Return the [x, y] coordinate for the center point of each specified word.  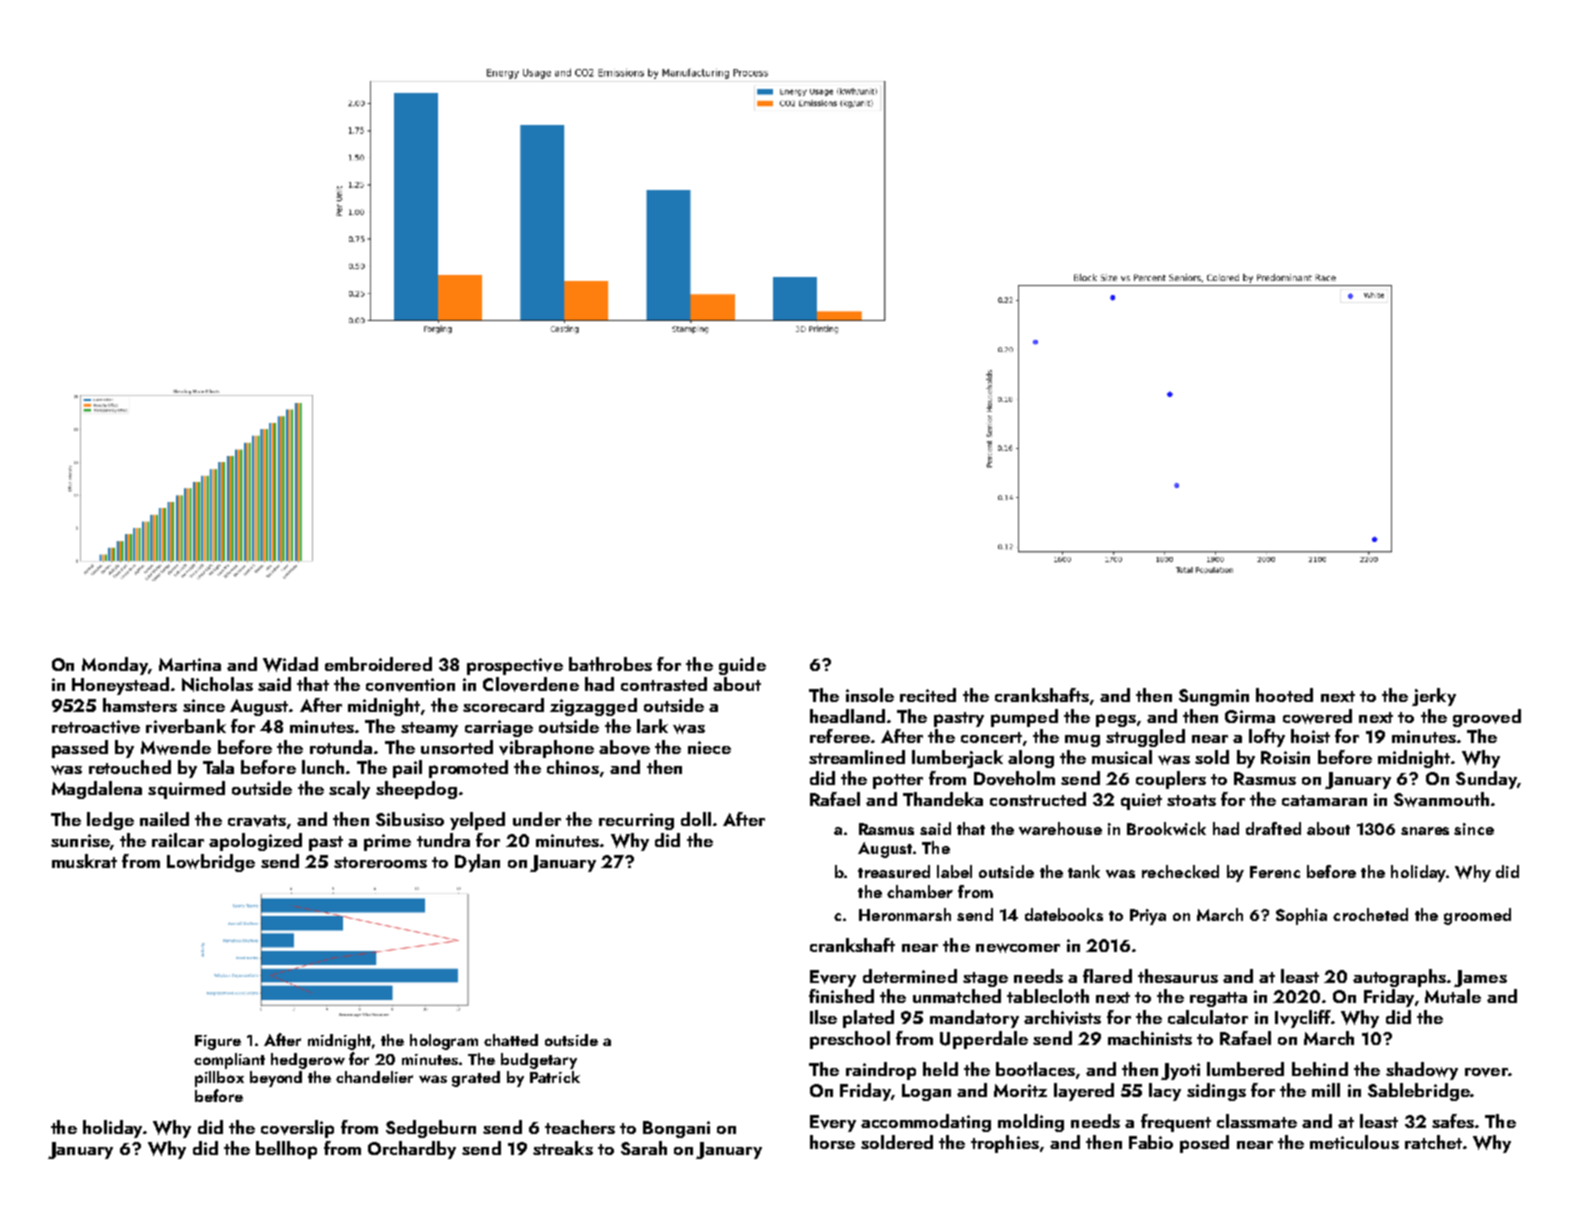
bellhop [286, 1150]
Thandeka [943, 799]
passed [80, 749]
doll [696, 819]
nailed [164, 819]
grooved [1487, 718]
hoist [1310, 736]
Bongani [676, 1129]
